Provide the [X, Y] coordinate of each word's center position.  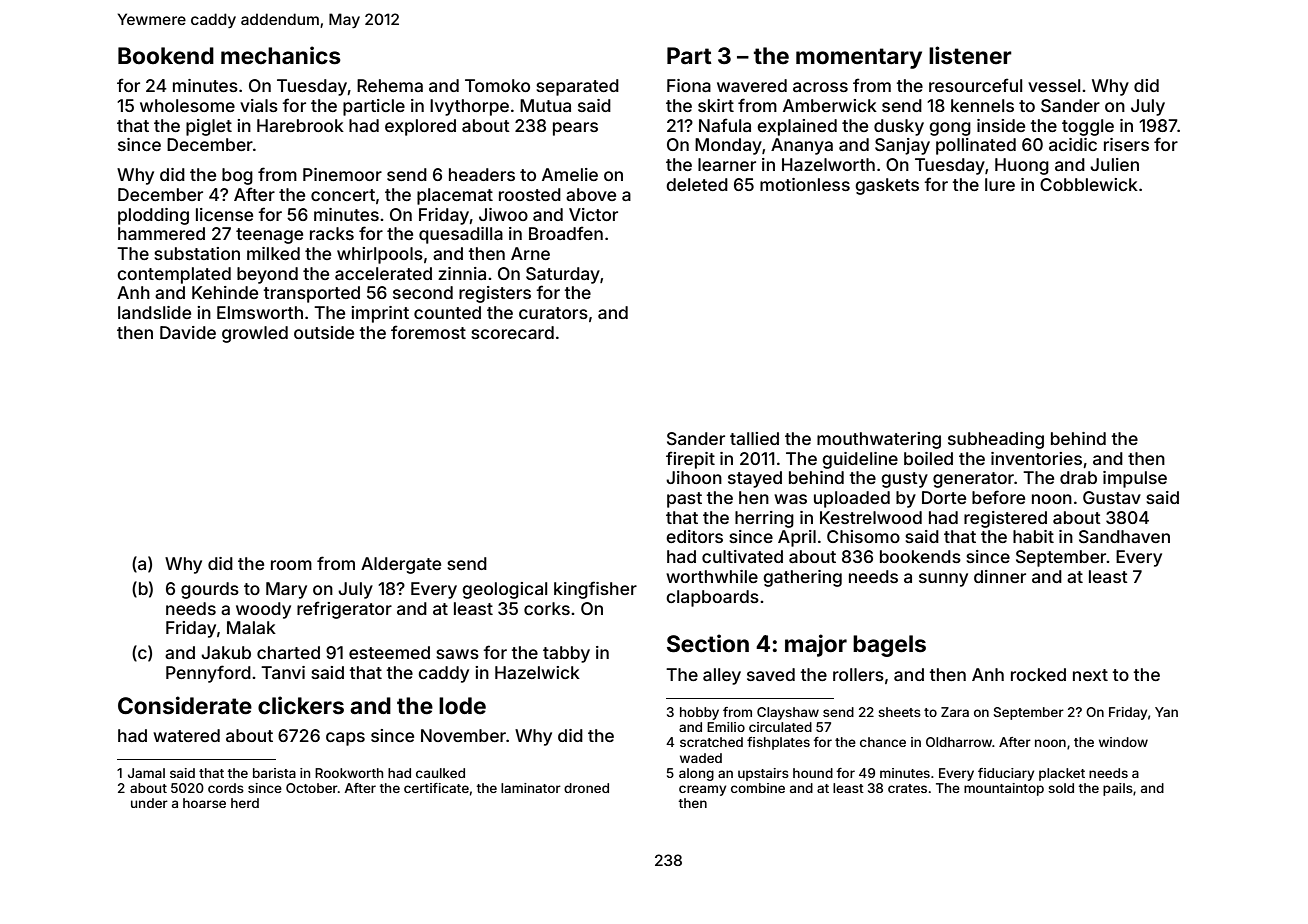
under [149, 803]
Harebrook [300, 125]
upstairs [763, 774]
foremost [428, 332]
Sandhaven [1124, 536]
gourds [210, 590]
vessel [1054, 85]
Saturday [563, 275]
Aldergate [401, 565]
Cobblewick [1089, 184]
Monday [728, 146]
